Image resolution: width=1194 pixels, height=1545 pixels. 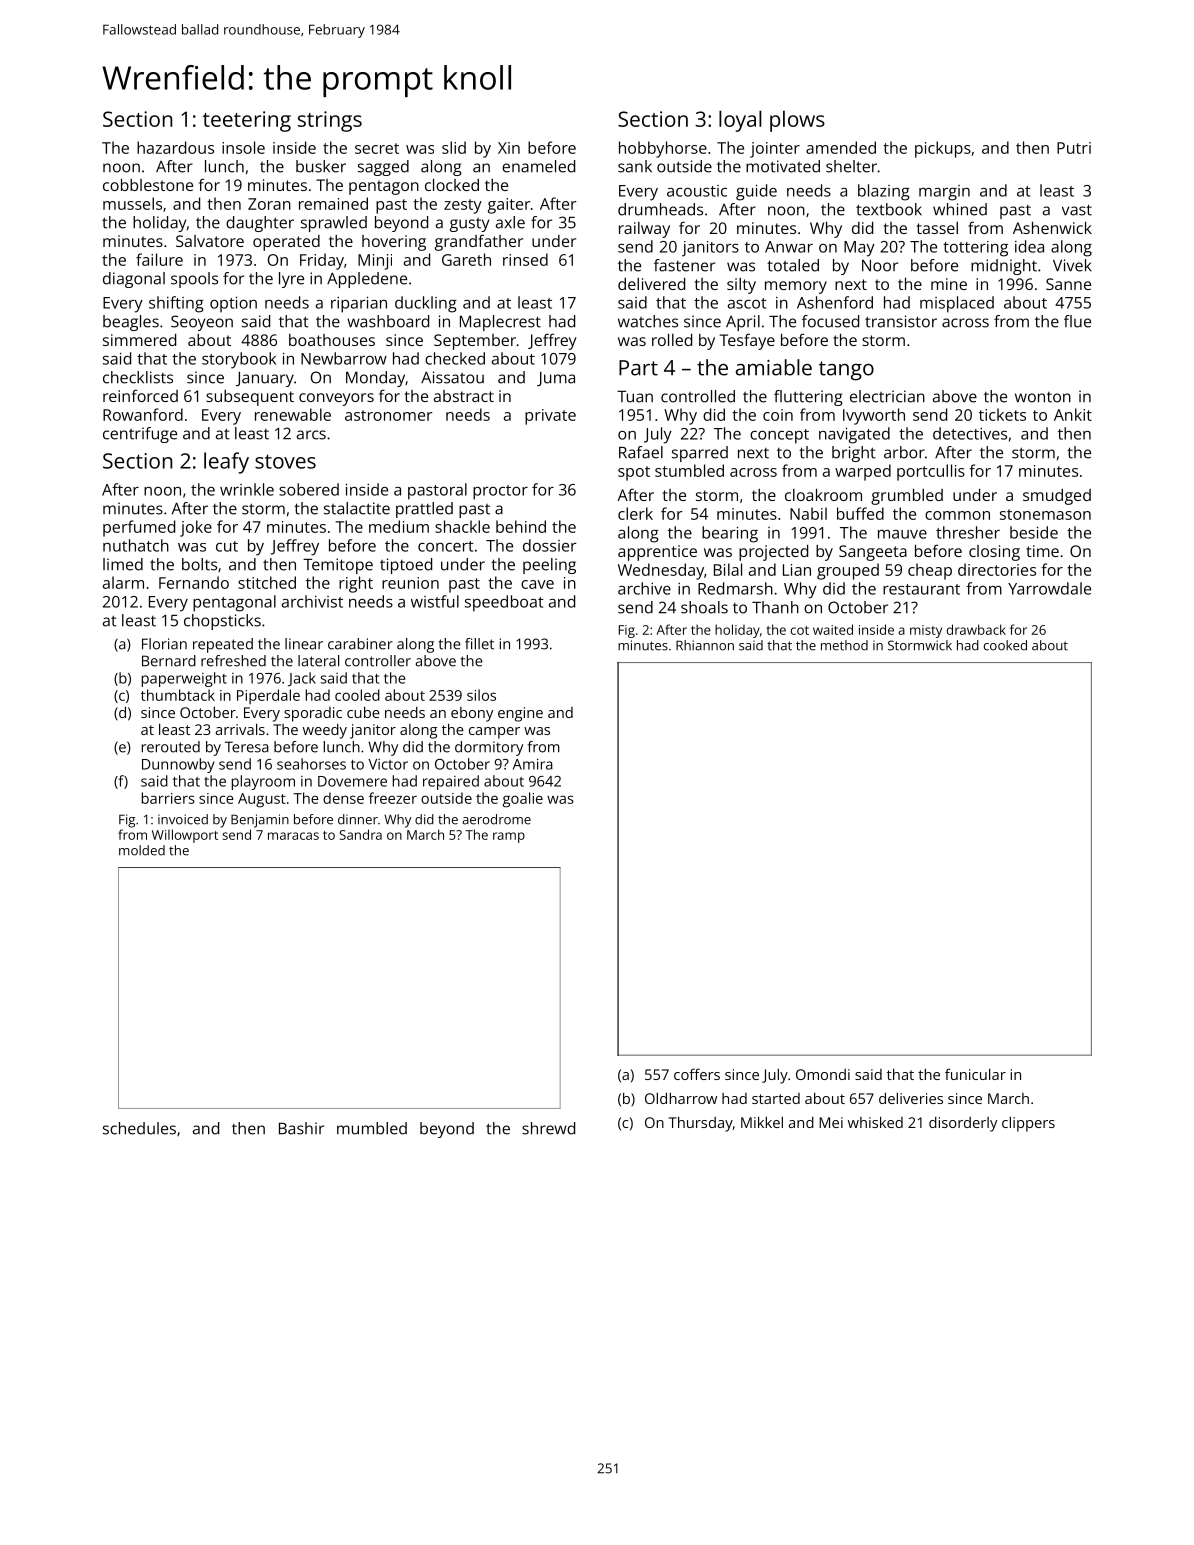 What do you see at coordinates (823, 1074) in the document?
I see `Omondi` at bounding box center [823, 1074].
